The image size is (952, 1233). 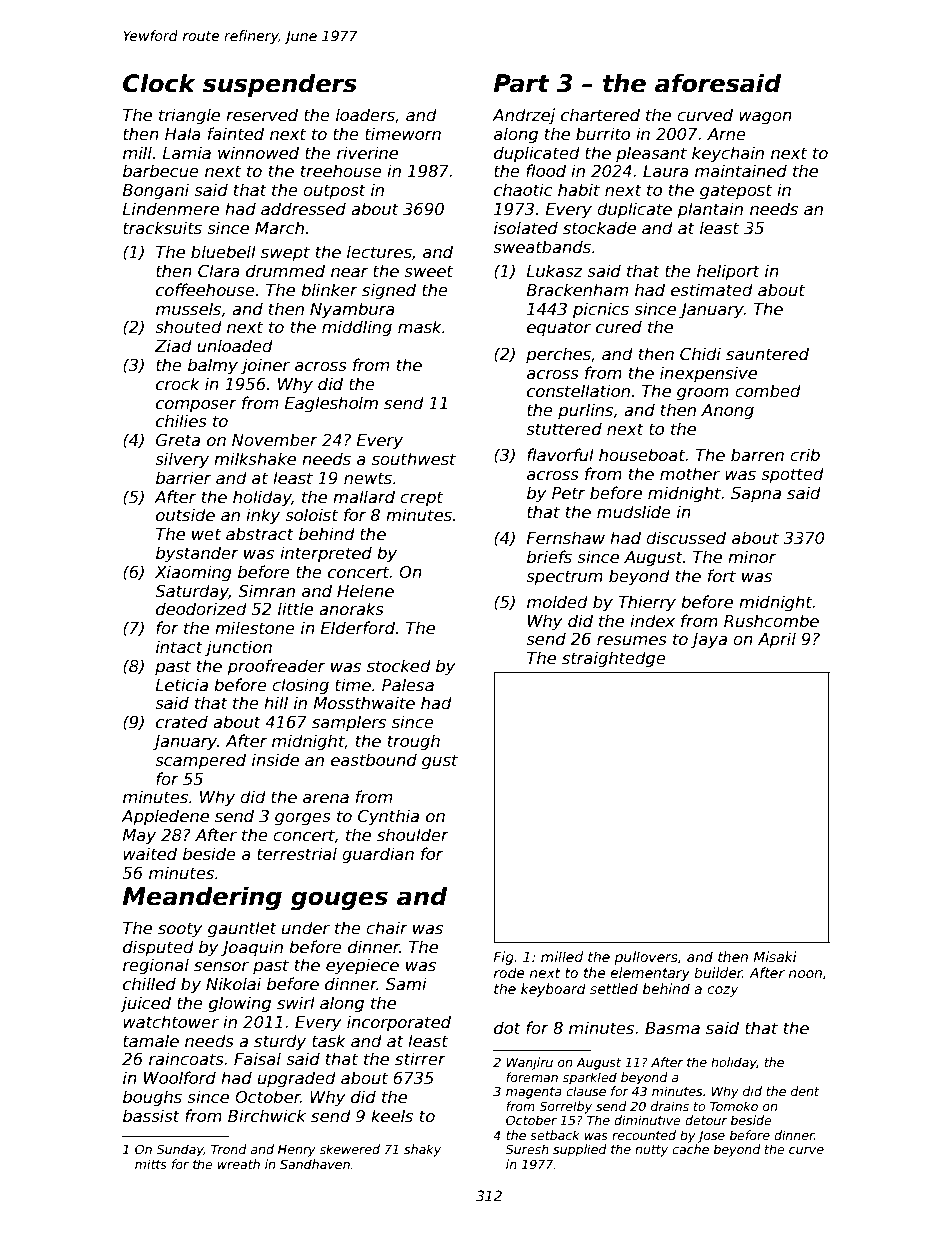 What do you see at coordinates (686, 538) in the page?
I see `discussed` at bounding box center [686, 538].
